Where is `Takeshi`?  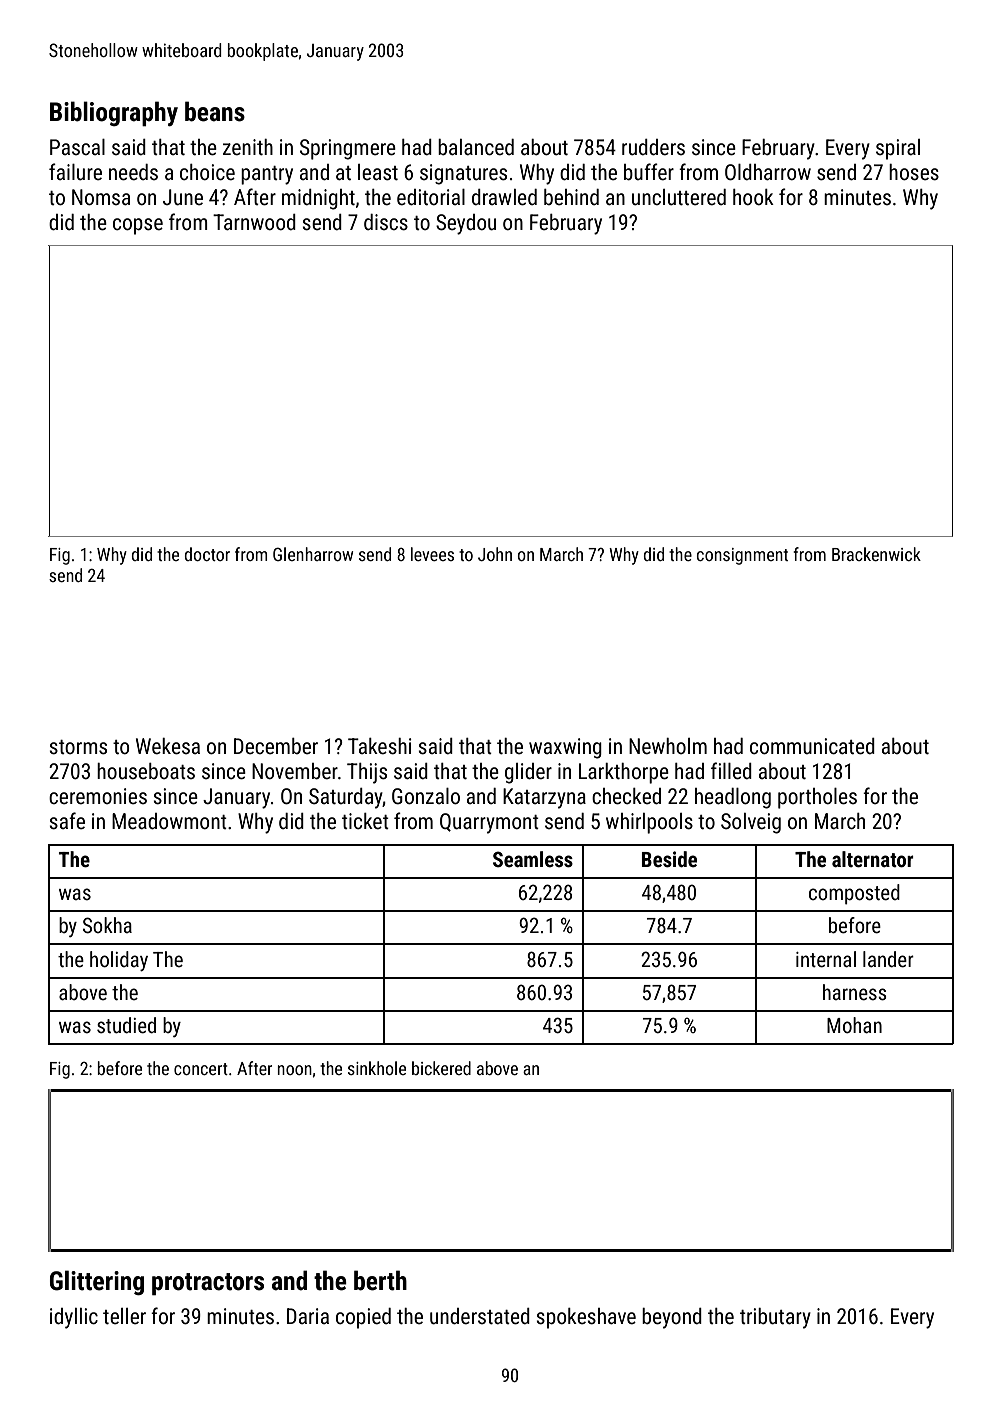 Takeshi is located at coordinates (380, 746).
